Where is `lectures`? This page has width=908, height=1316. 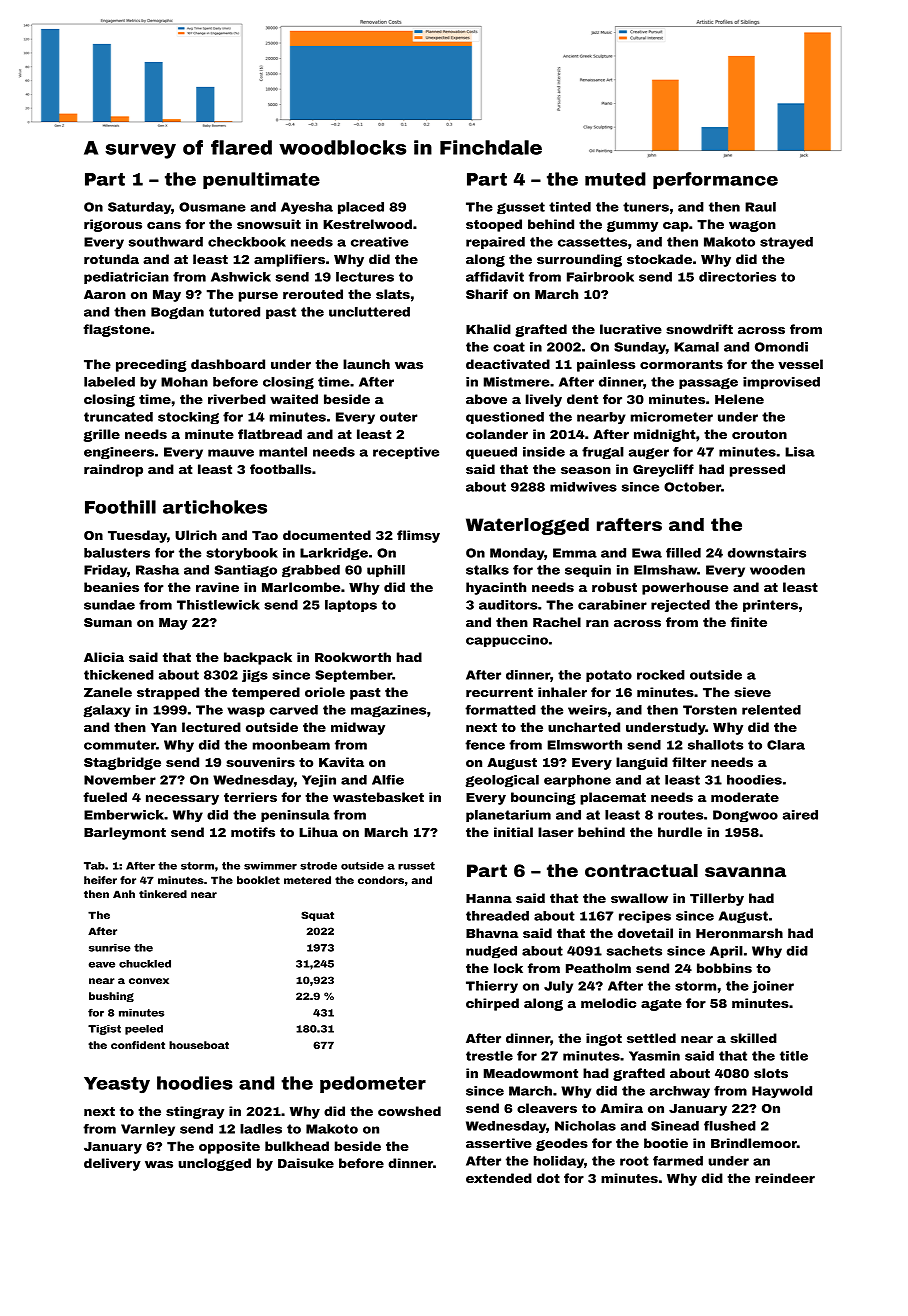 lectures is located at coordinates (365, 277).
